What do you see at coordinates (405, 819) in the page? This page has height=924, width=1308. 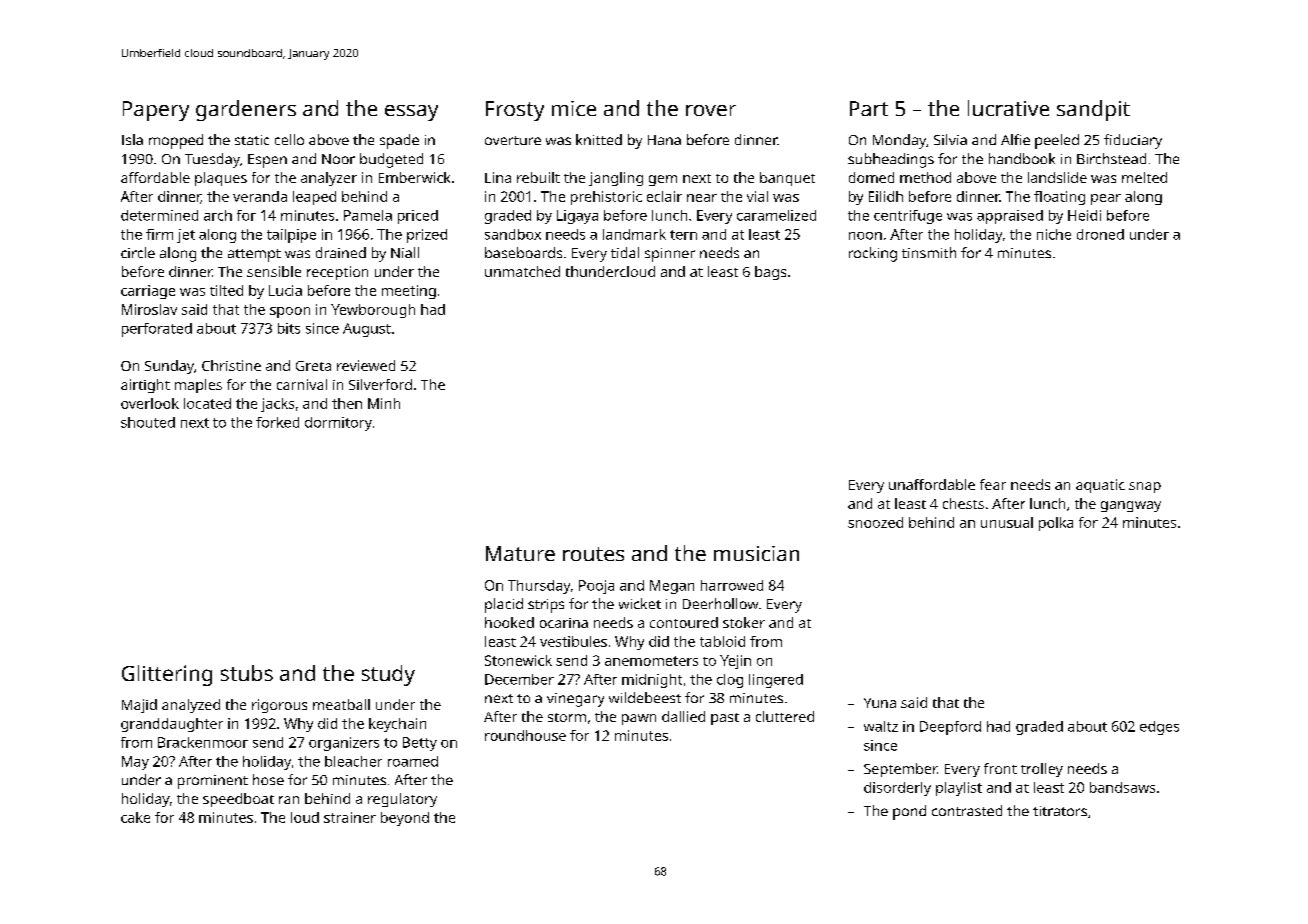 I see `beyond` at bounding box center [405, 819].
